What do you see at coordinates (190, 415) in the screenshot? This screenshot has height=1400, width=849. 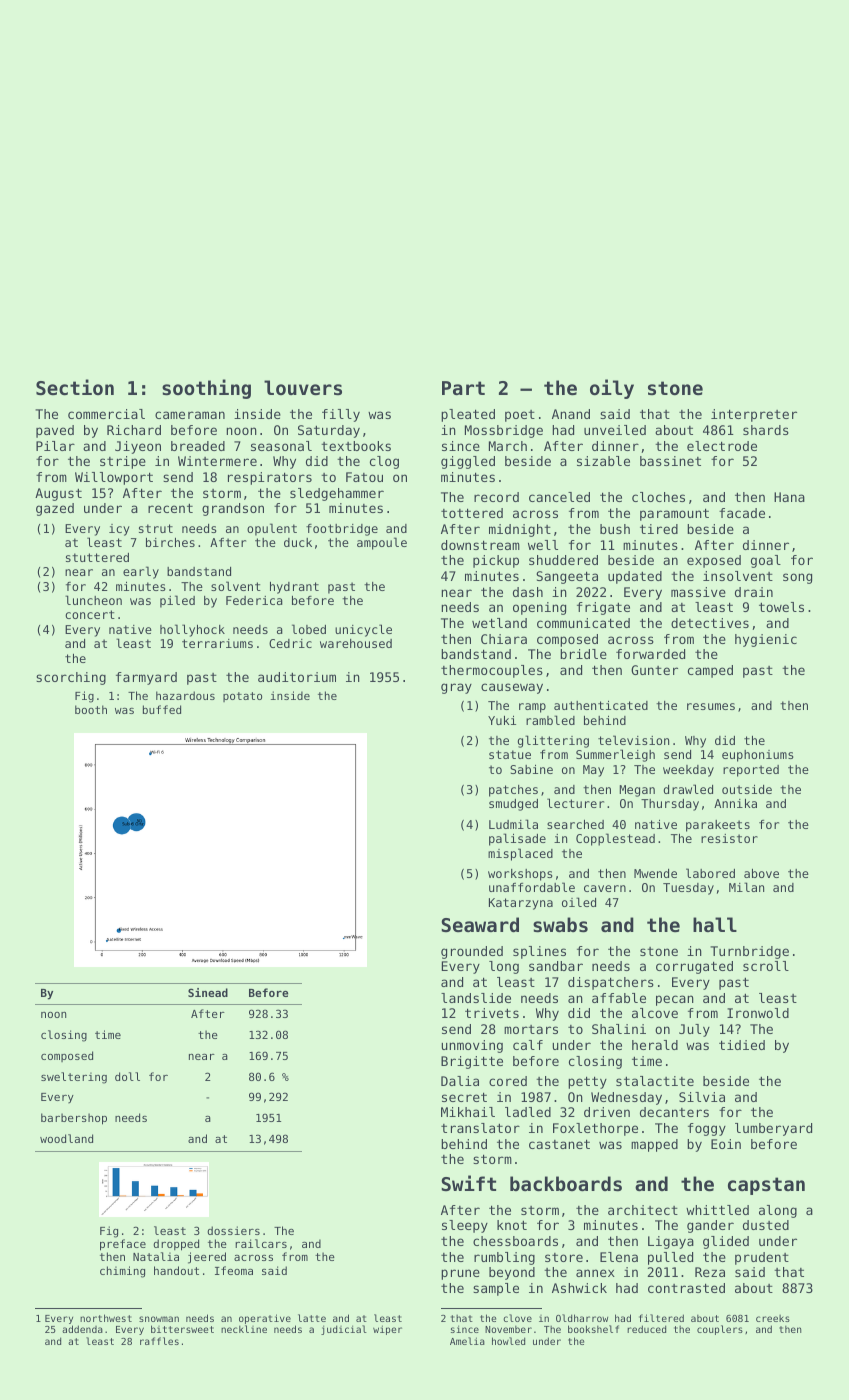 I see `cameraman` at bounding box center [190, 415].
